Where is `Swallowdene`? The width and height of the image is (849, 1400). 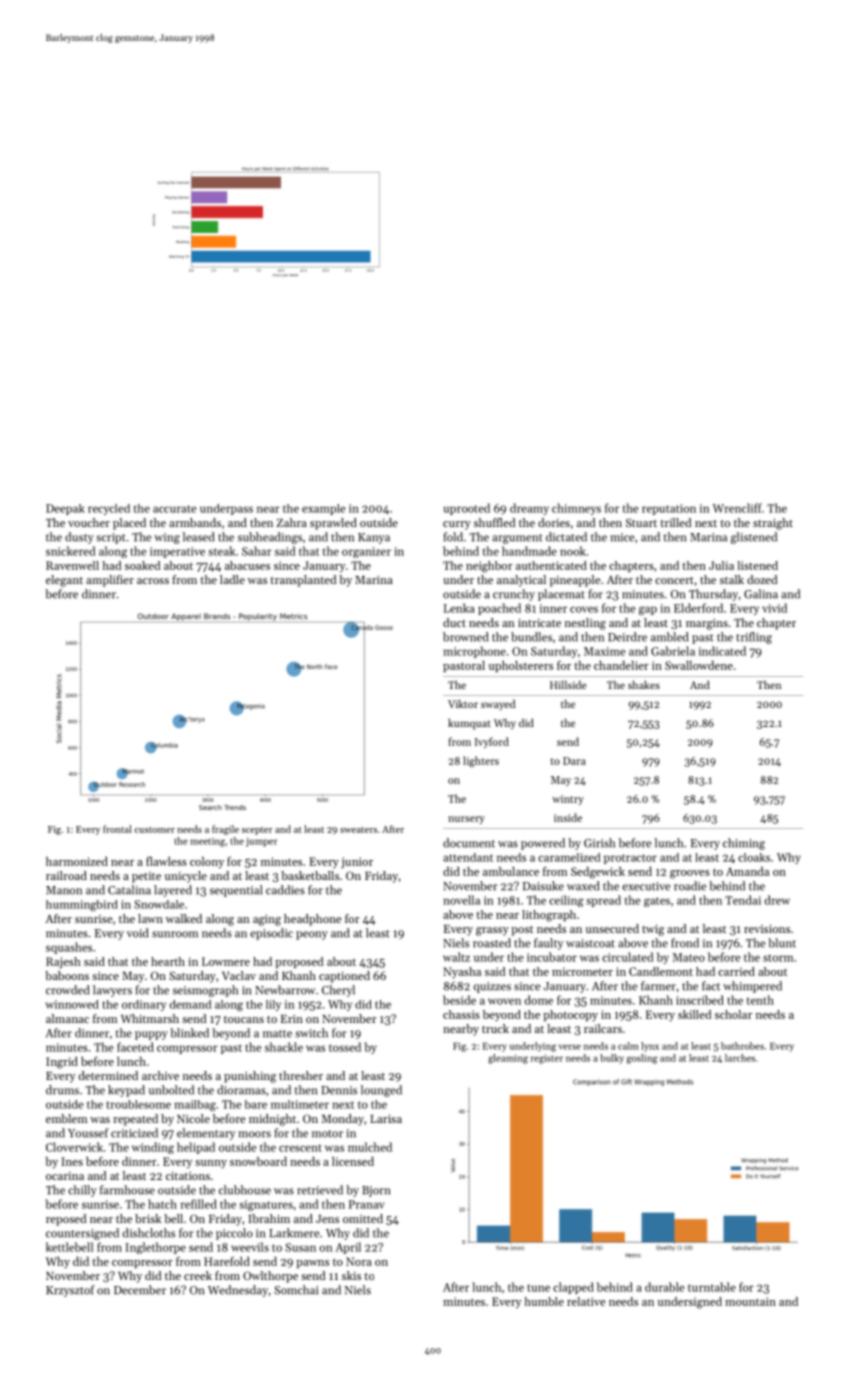
Swallowdene is located at coordinates (699, 665).
